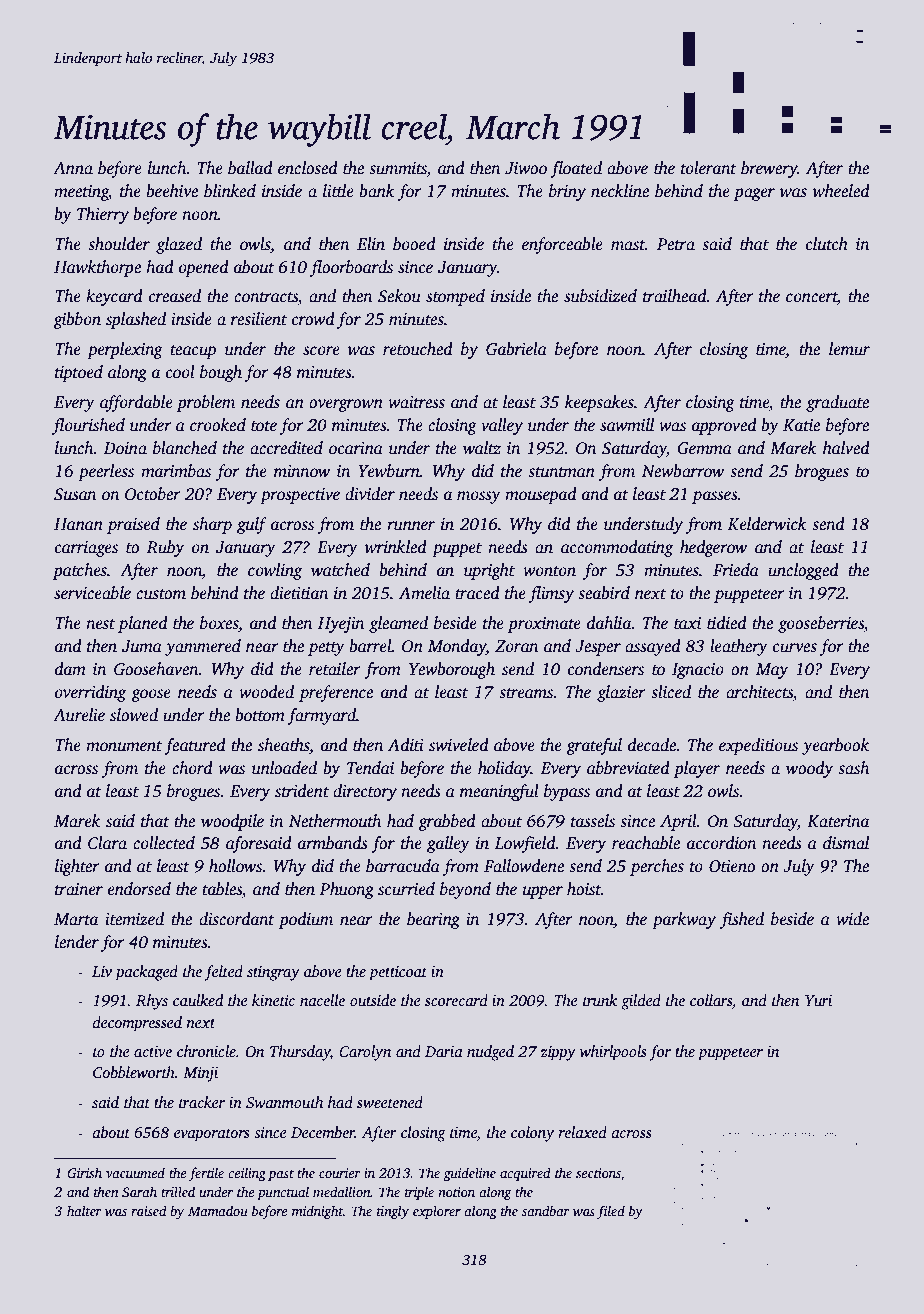 The width and height of the document is (924, 1314). What do you see at coordinates (252, 525) in the document?
I see `gulf` at bounding box center [252, 525].
